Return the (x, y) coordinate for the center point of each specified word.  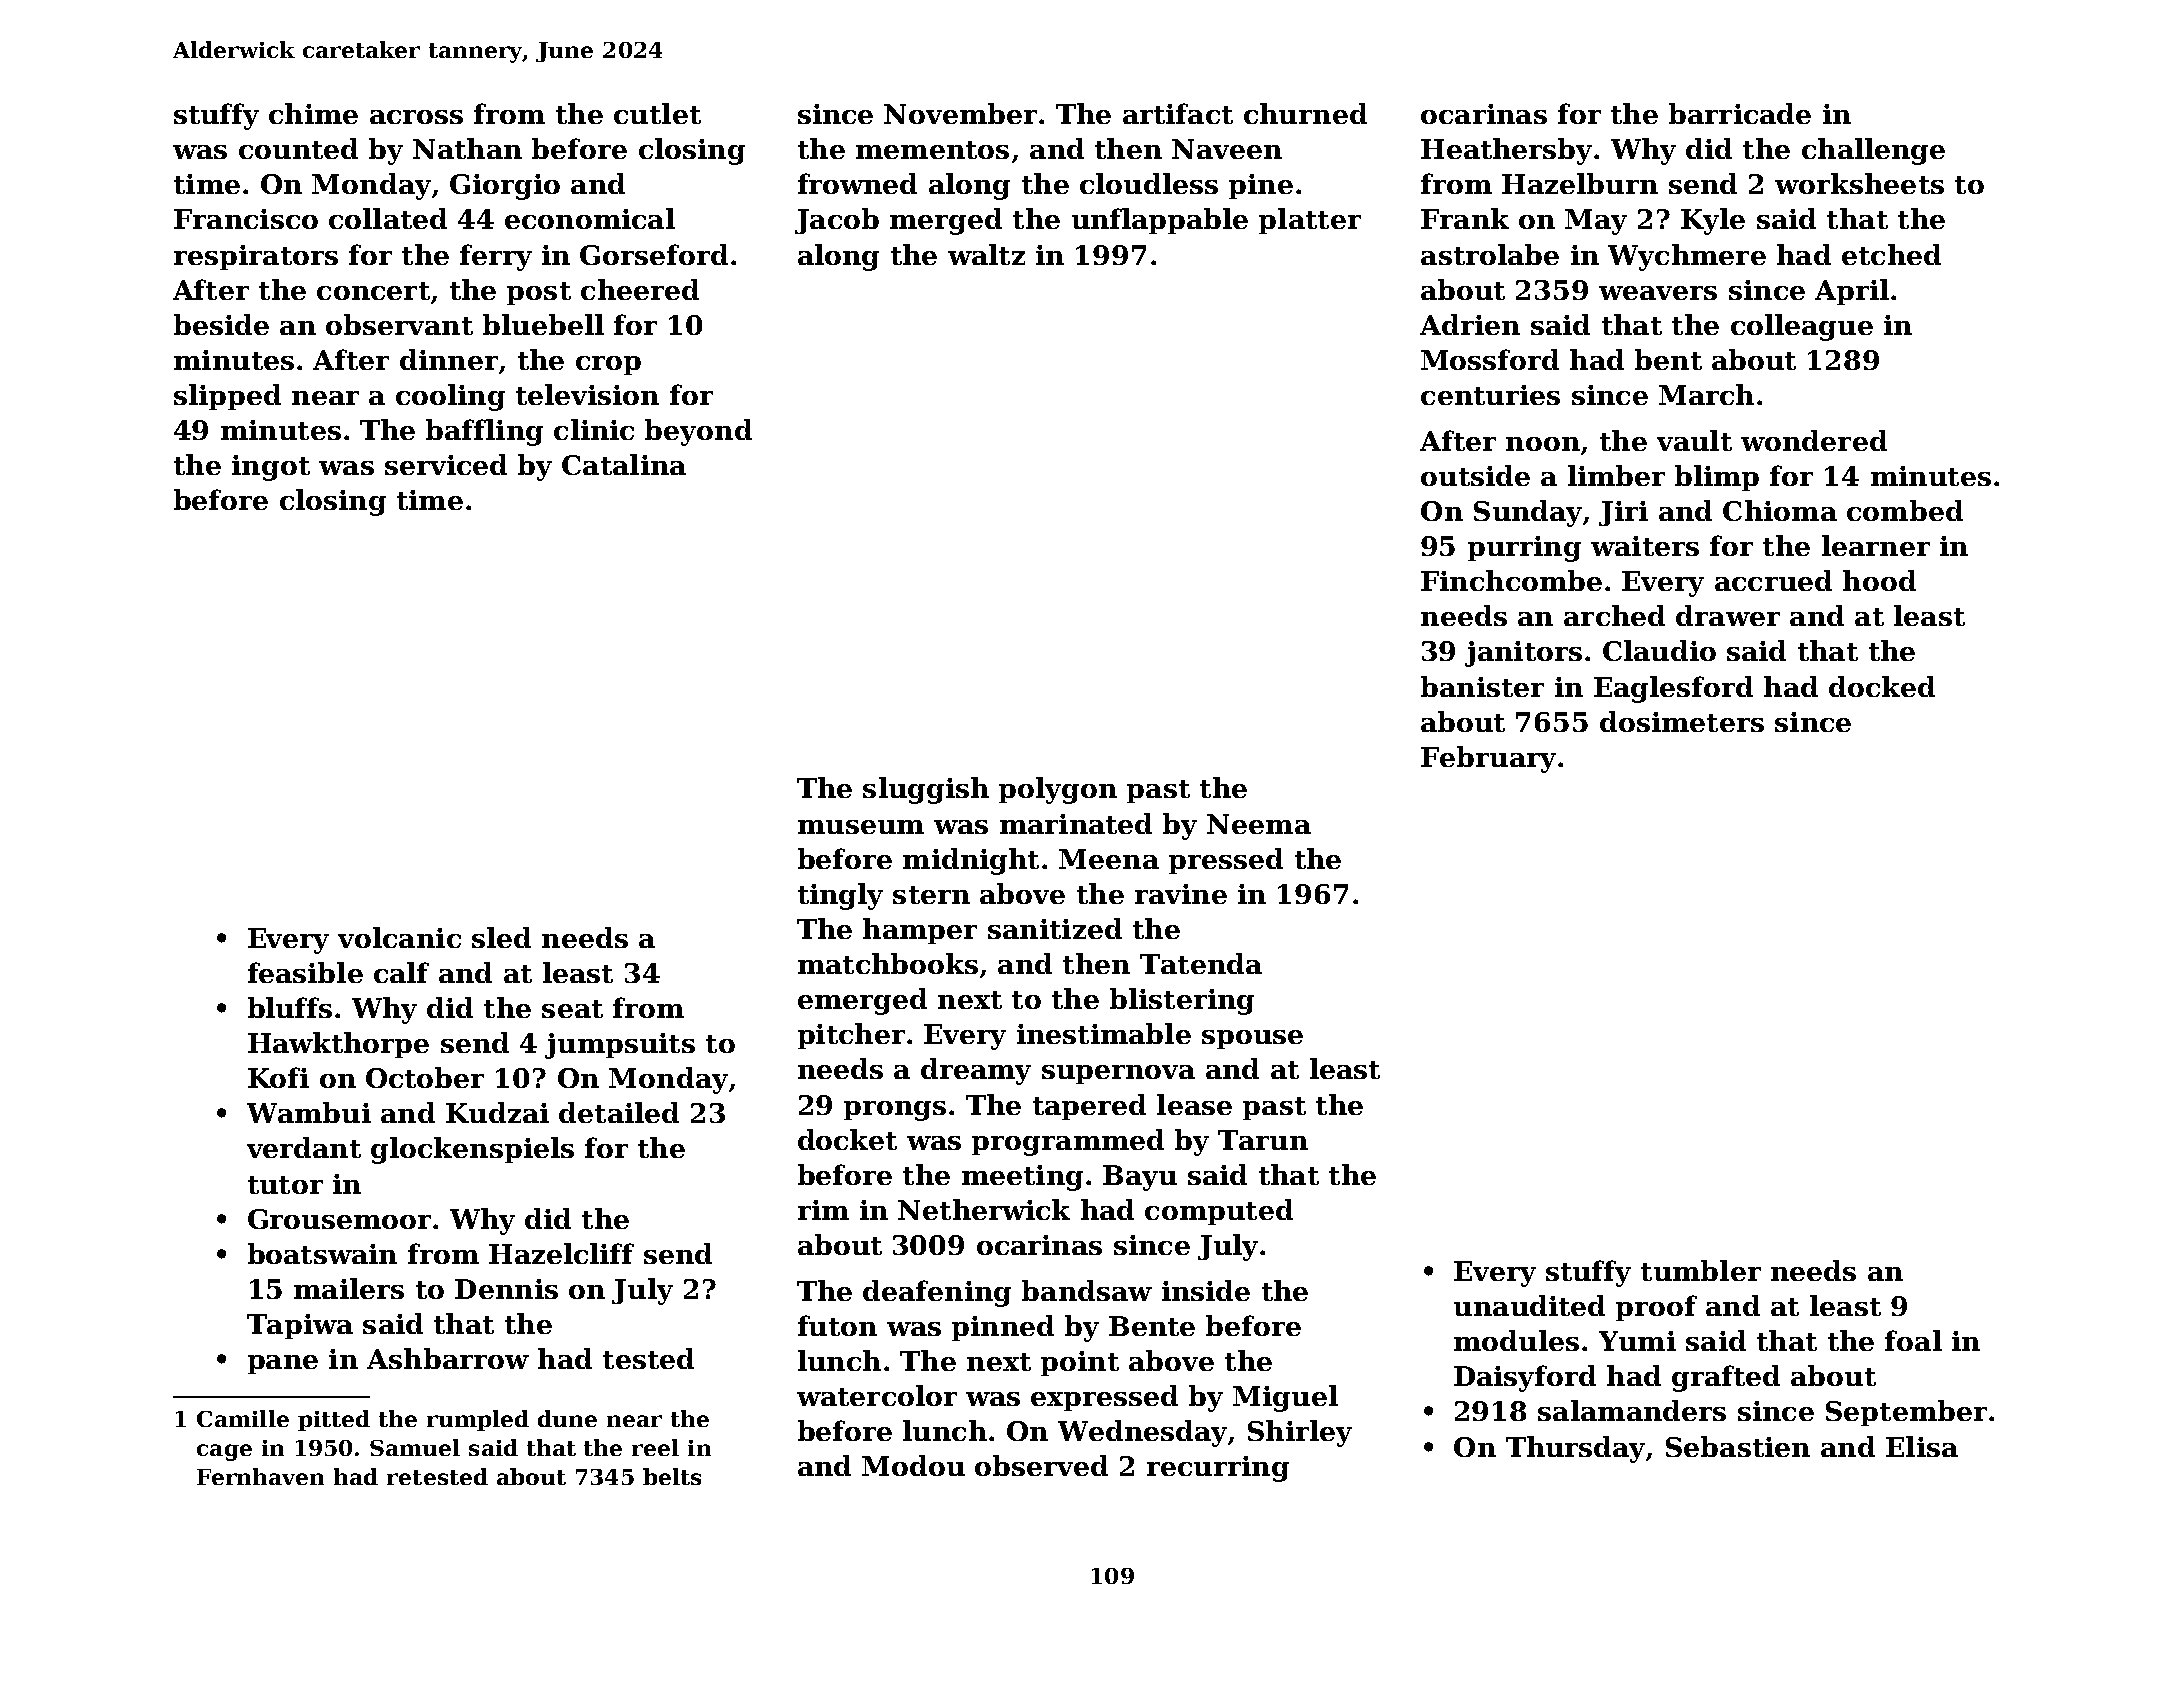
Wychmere (1687, 257)
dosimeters (1682, 721)
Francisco (246, 219)
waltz (986, 254)
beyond (698, 432)
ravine (1181, 894)
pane (283, 1364)
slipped (227, 397)
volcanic (399, 937)
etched (1891, 254)
